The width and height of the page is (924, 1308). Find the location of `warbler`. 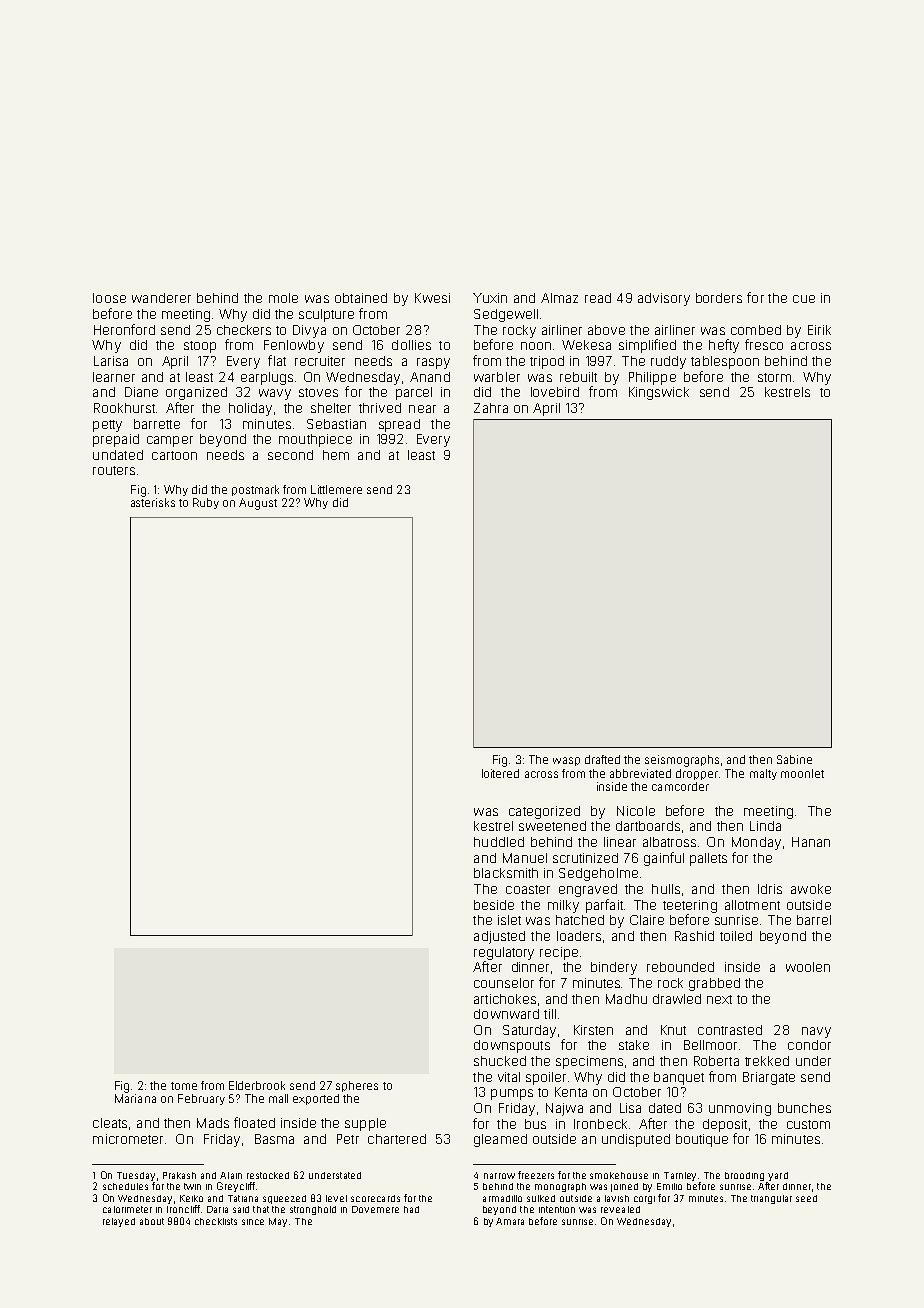

warbler is located at coordinates (497, 377).
